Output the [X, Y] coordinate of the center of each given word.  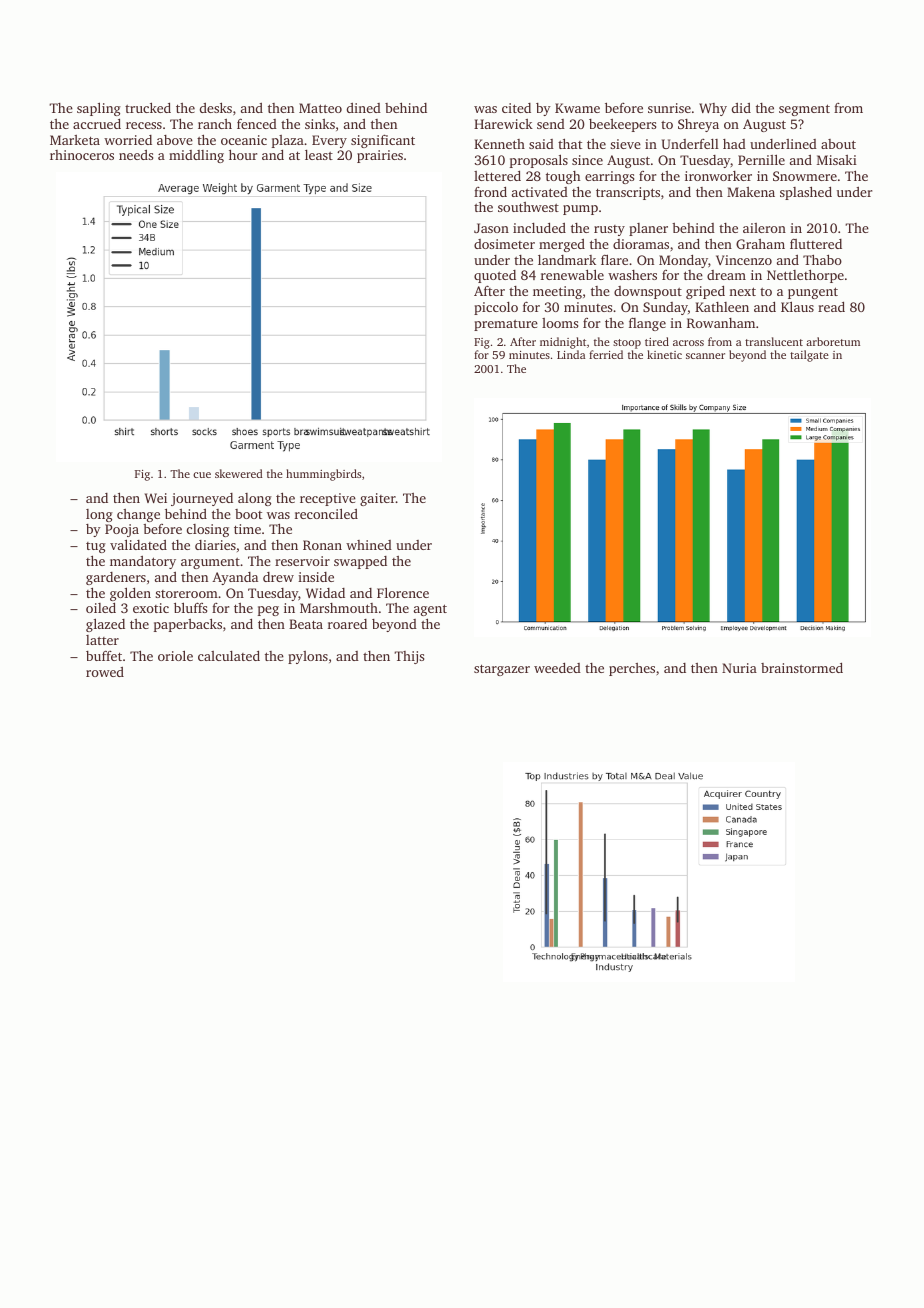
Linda [571, 354]
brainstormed [802, 668]
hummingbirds [323, 475]
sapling [99, 109]
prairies [380, 156]
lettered [497, 176]
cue [202, 475]
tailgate [809, 356]
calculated [229, 656]
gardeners [116, 578]
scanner [705, 356]
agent [430, 610]
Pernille [761, 159]
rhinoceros [82, 155]
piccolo [496, 308]
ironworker [718, 176]
